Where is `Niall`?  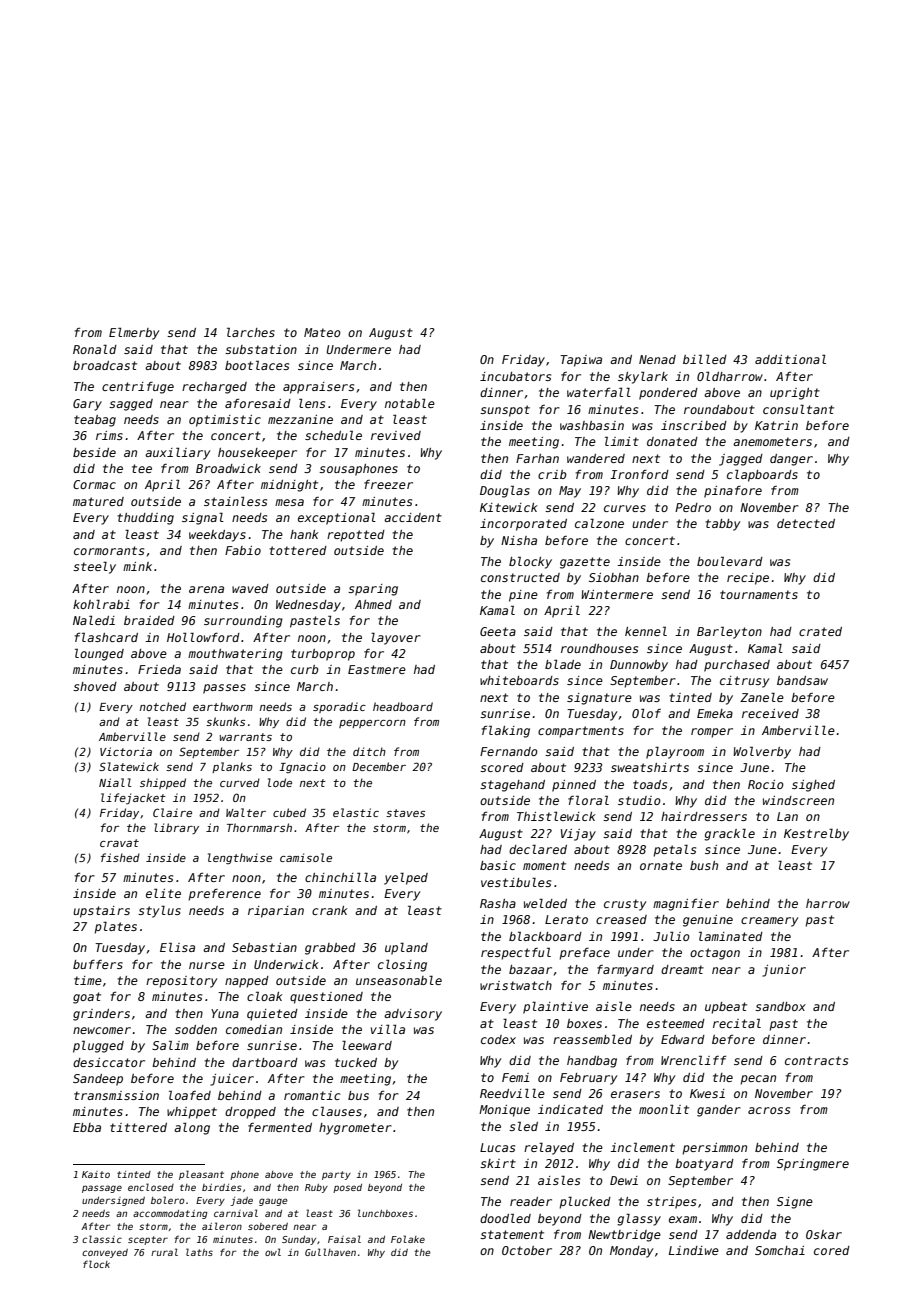 Niall is located at coordinates (115, 782).
